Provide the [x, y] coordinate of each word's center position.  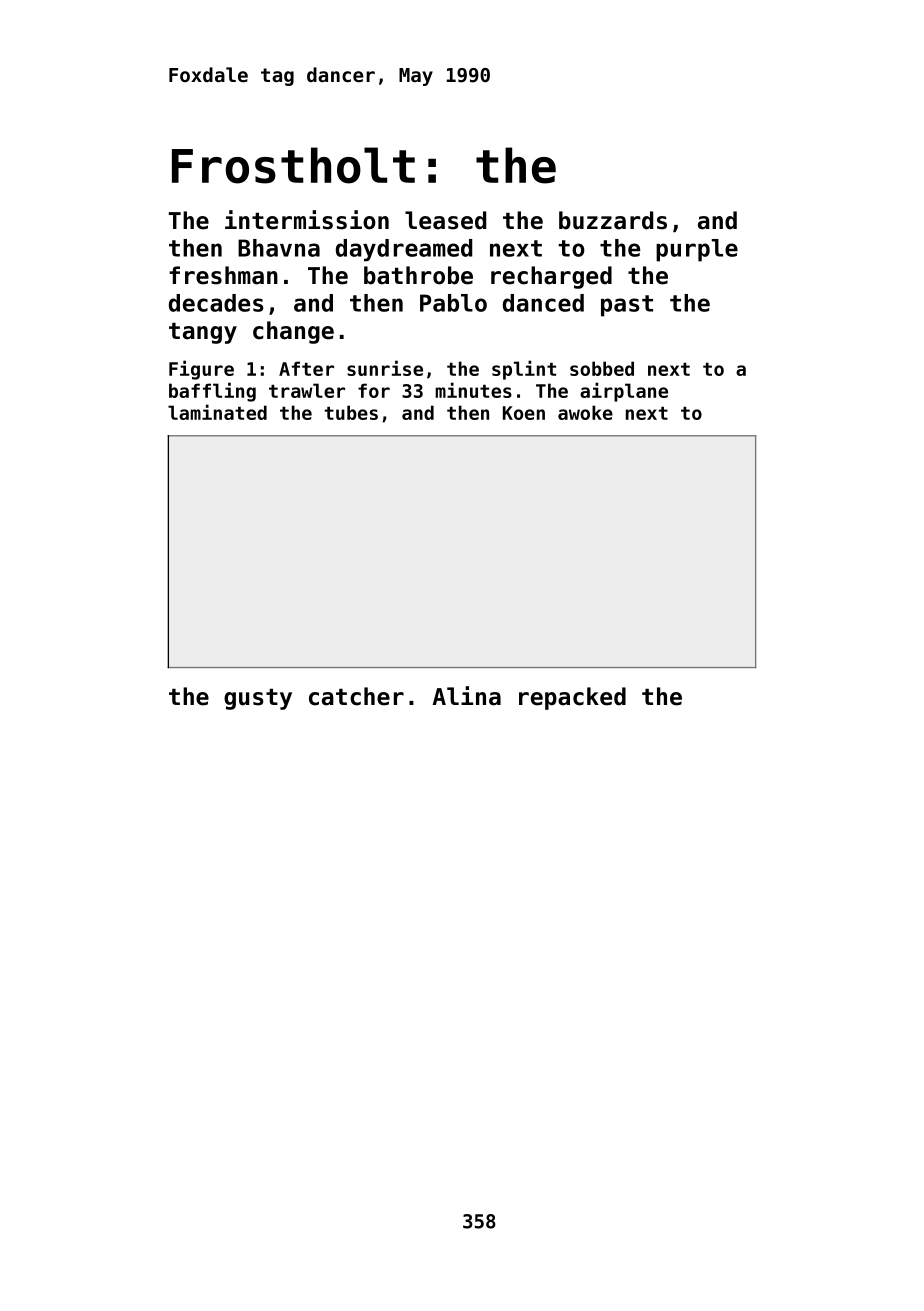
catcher [356, 696]
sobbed [602, 368]
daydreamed [404, 250]
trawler [307, 390]
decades [216, 303]
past [627, 306]
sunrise [385, 368]
